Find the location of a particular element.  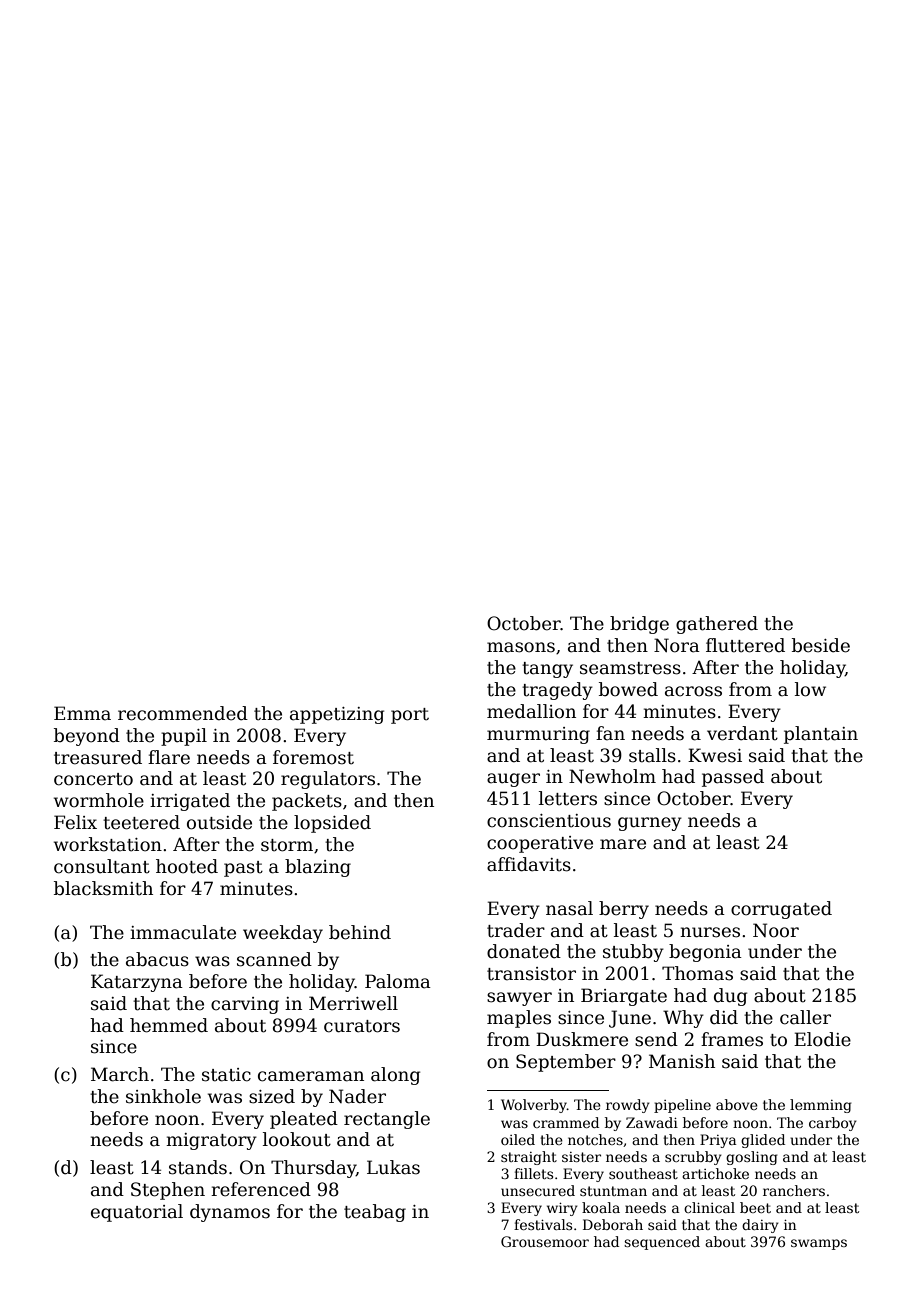

equatorial is located at coordinates (137, 1213).
